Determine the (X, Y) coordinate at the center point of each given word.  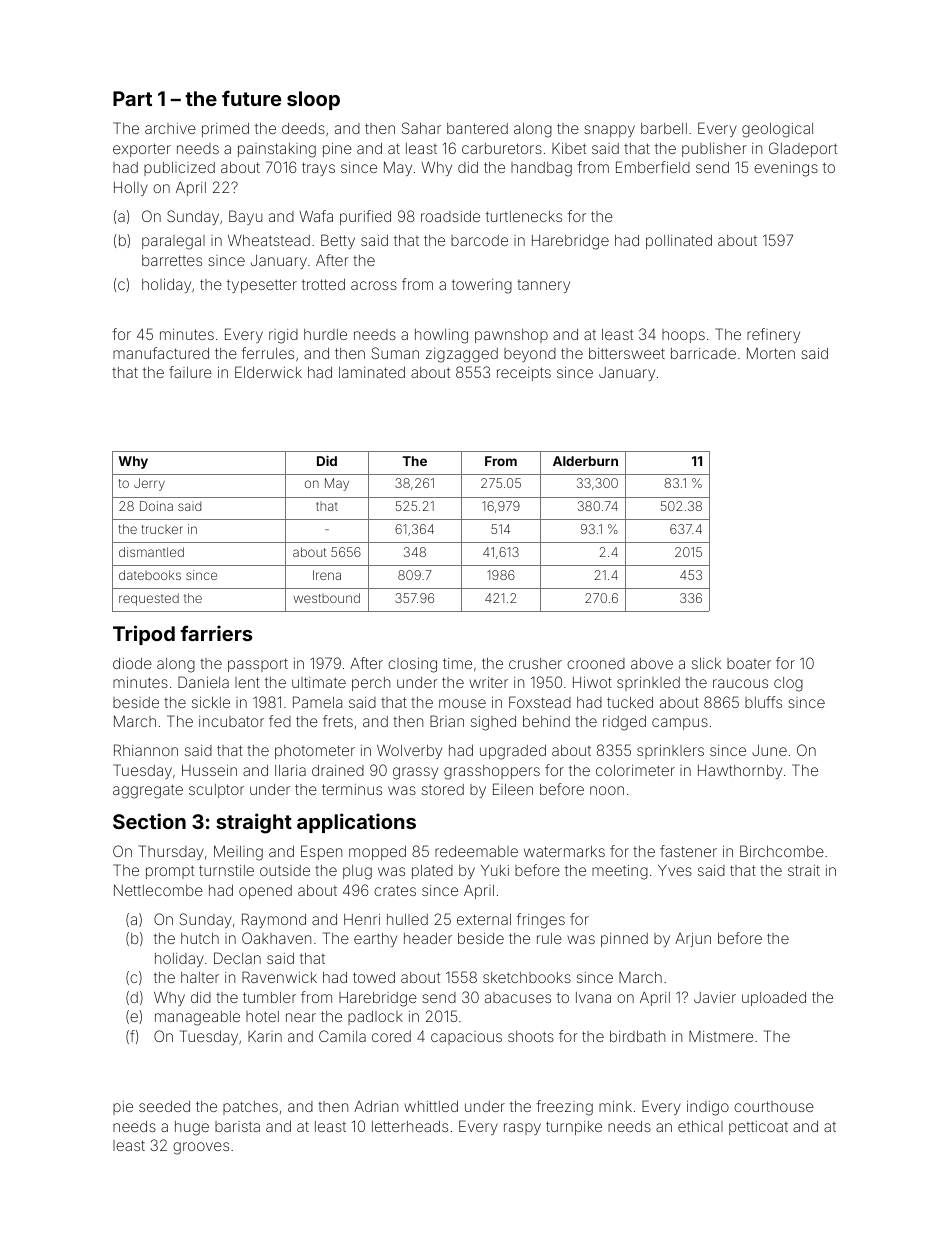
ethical (700, 1126)
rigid (283, 336)
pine (337, 150)
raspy (522, 1129)
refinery (773, 335)
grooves (201, 1148)
